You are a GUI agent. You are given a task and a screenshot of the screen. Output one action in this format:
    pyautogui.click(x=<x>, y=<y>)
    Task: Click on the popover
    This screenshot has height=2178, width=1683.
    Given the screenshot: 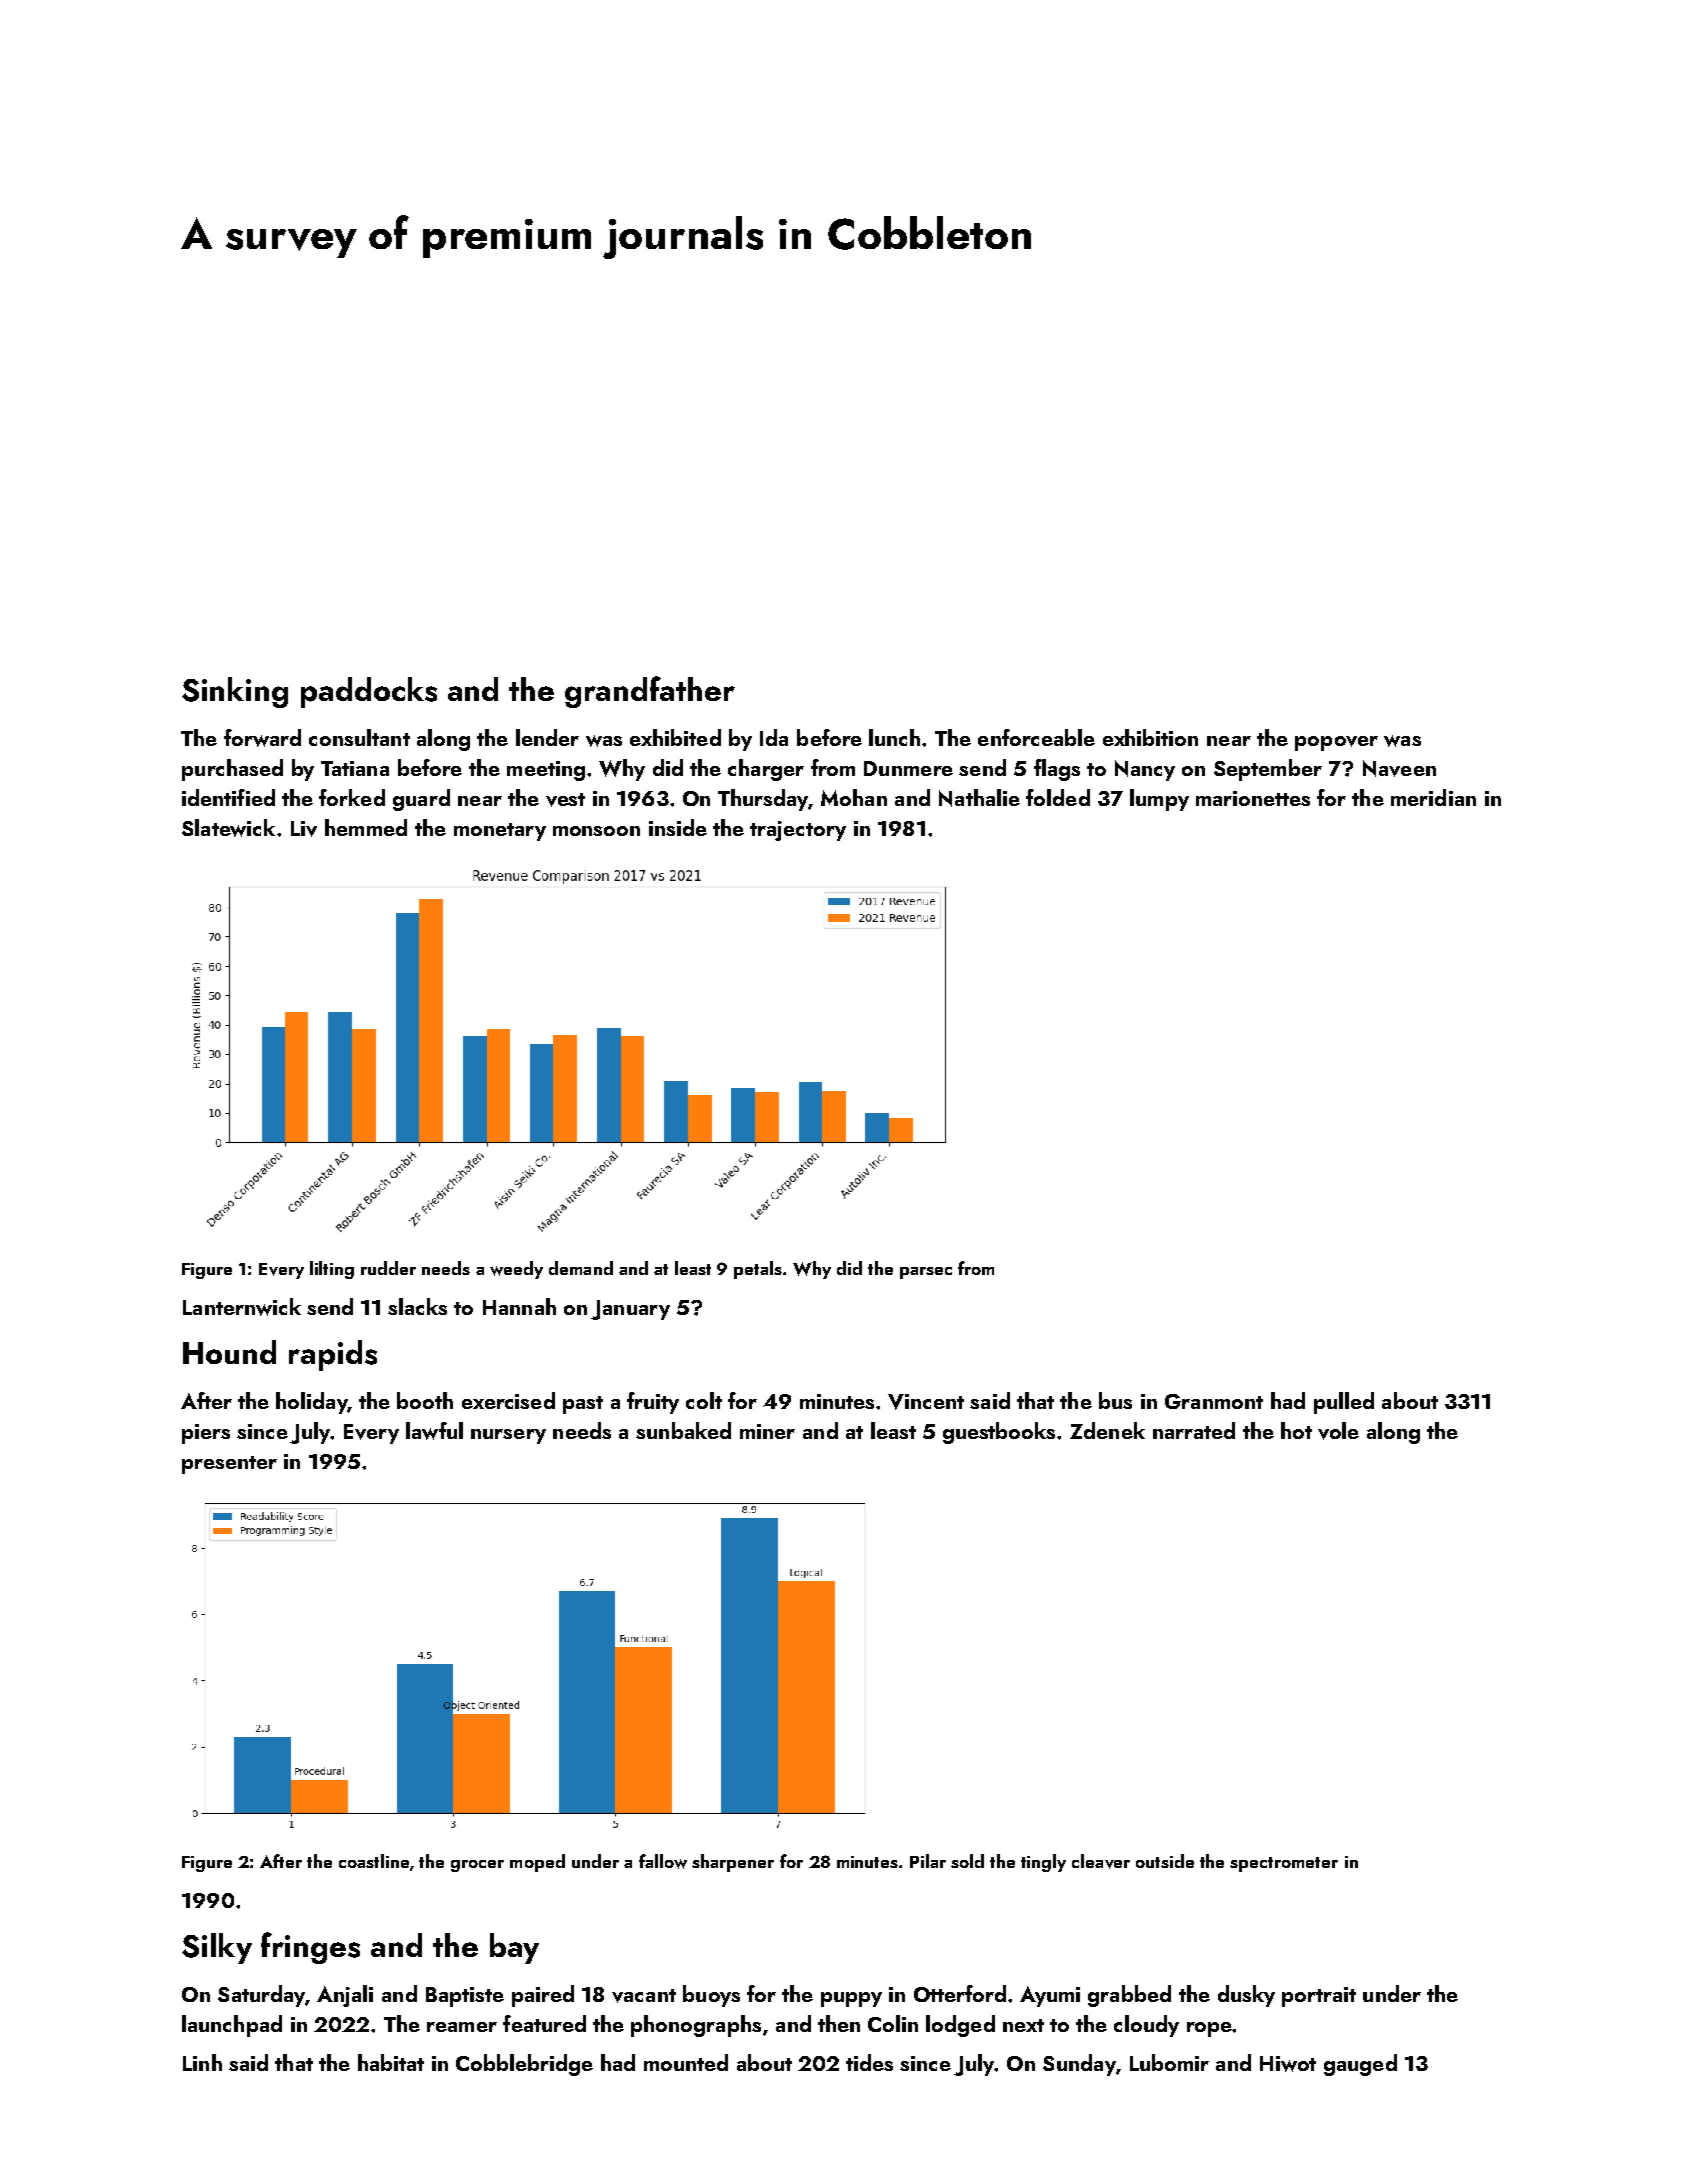 What is the action you would take?
    pyautogui.click(x=1336, y=743)
